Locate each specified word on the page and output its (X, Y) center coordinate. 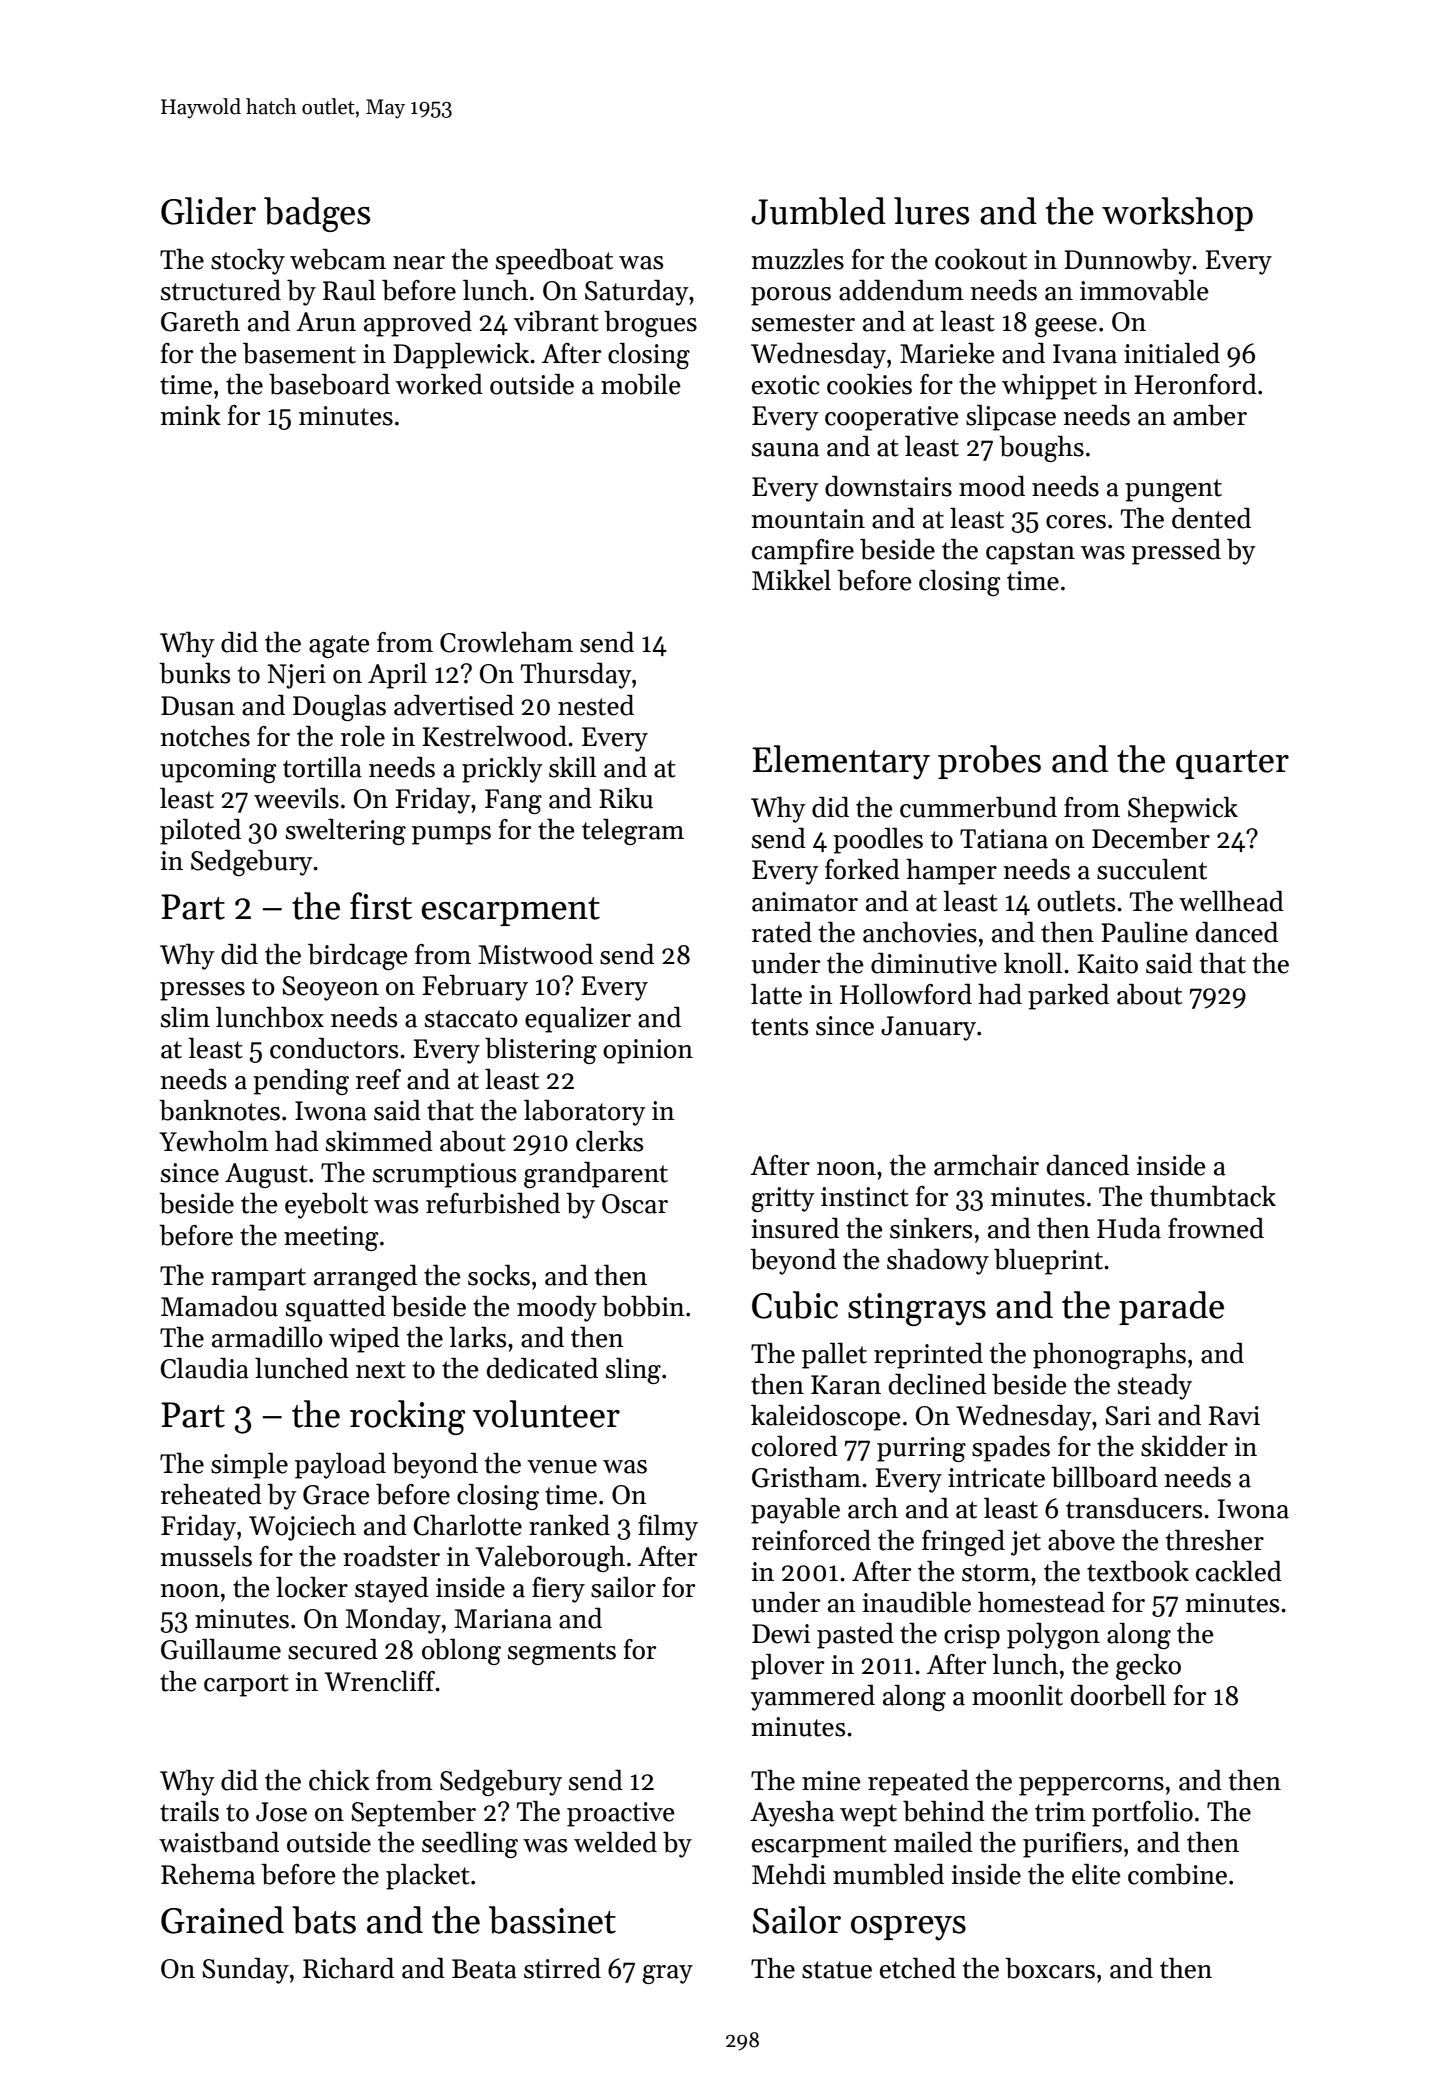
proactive (621, 1814)
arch (873, 1508)
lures (931, 211)
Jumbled (818, 211)
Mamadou (219, 1306)
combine (1177, 1874)
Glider (208, 211)
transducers (1134, 1508)
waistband (219, 1842)
